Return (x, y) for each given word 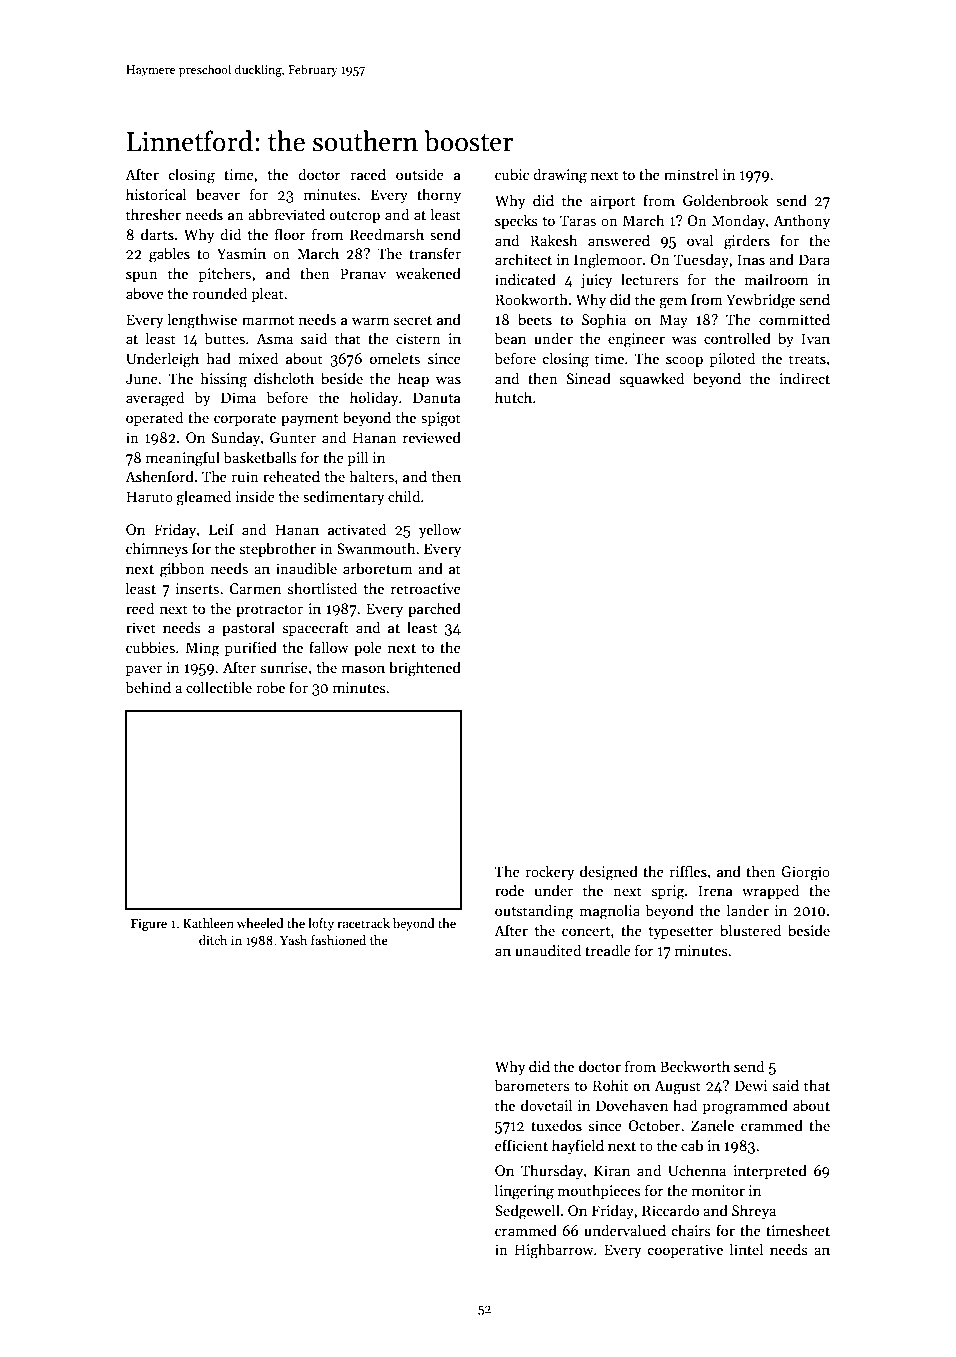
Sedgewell (527, 1212)
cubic (512, 174)
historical (156, 194)
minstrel (691, 174)
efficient (521, 1145)
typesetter (681, 933)
